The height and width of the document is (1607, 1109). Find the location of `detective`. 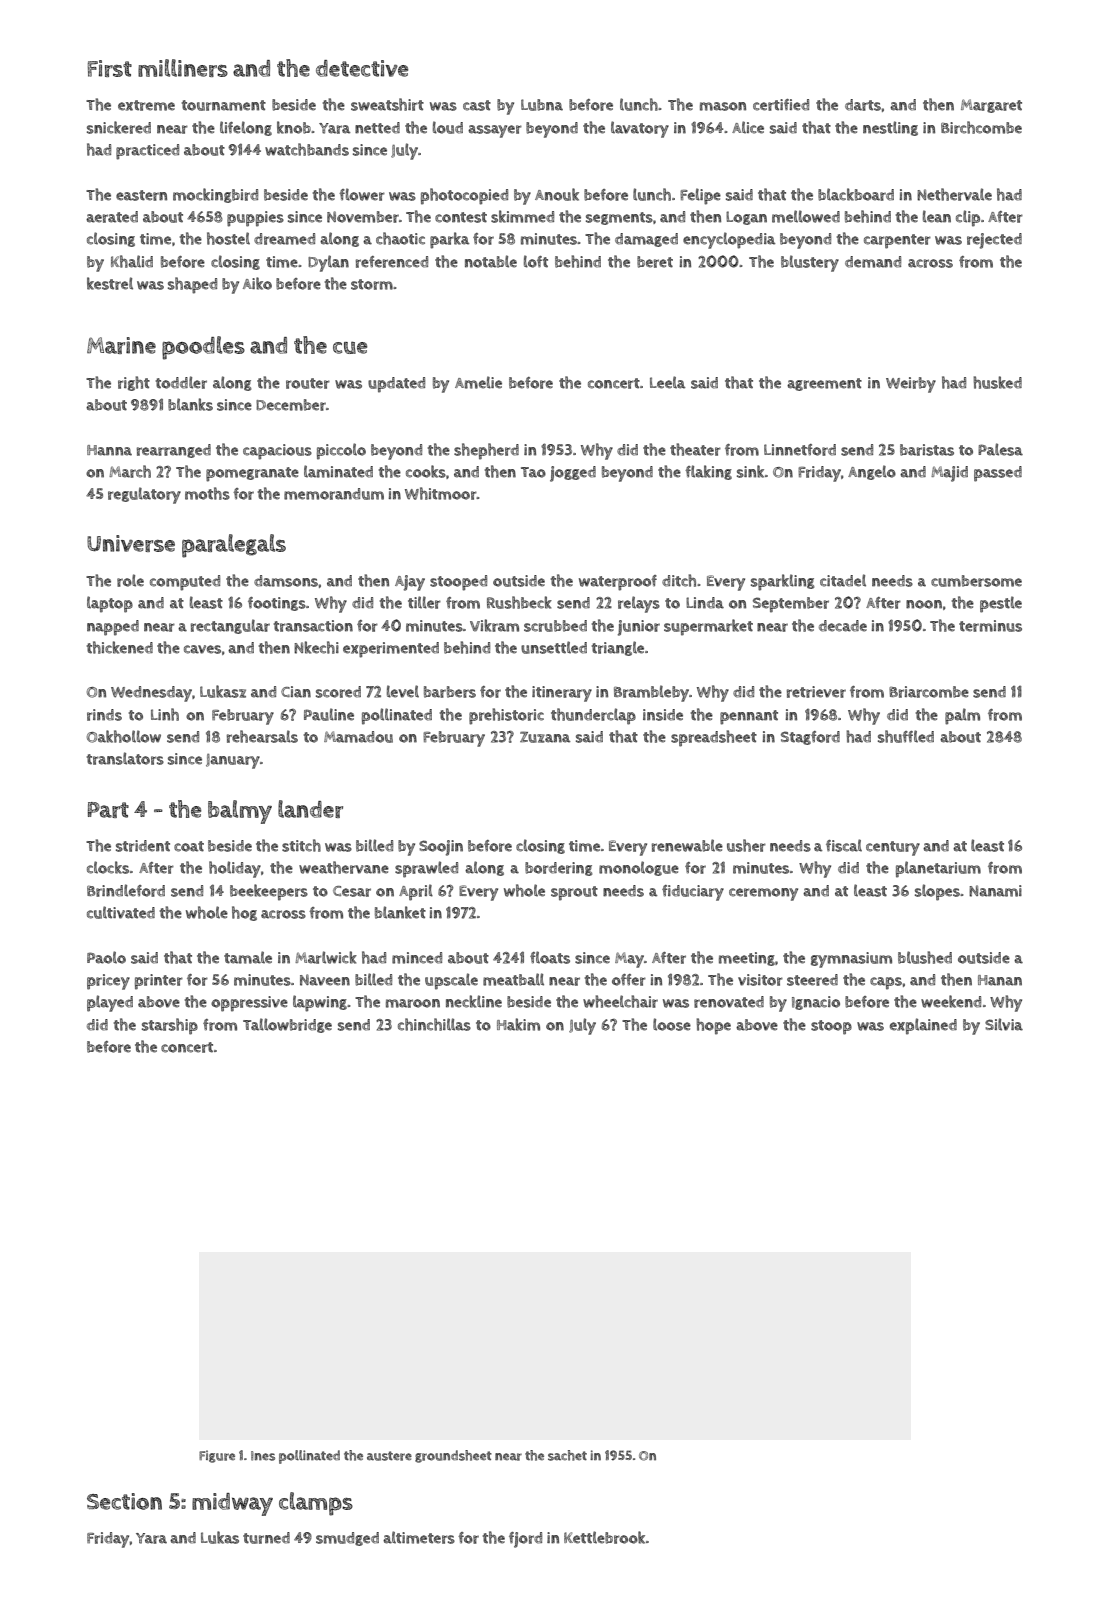

detective is located at coordinates (362, 68).
